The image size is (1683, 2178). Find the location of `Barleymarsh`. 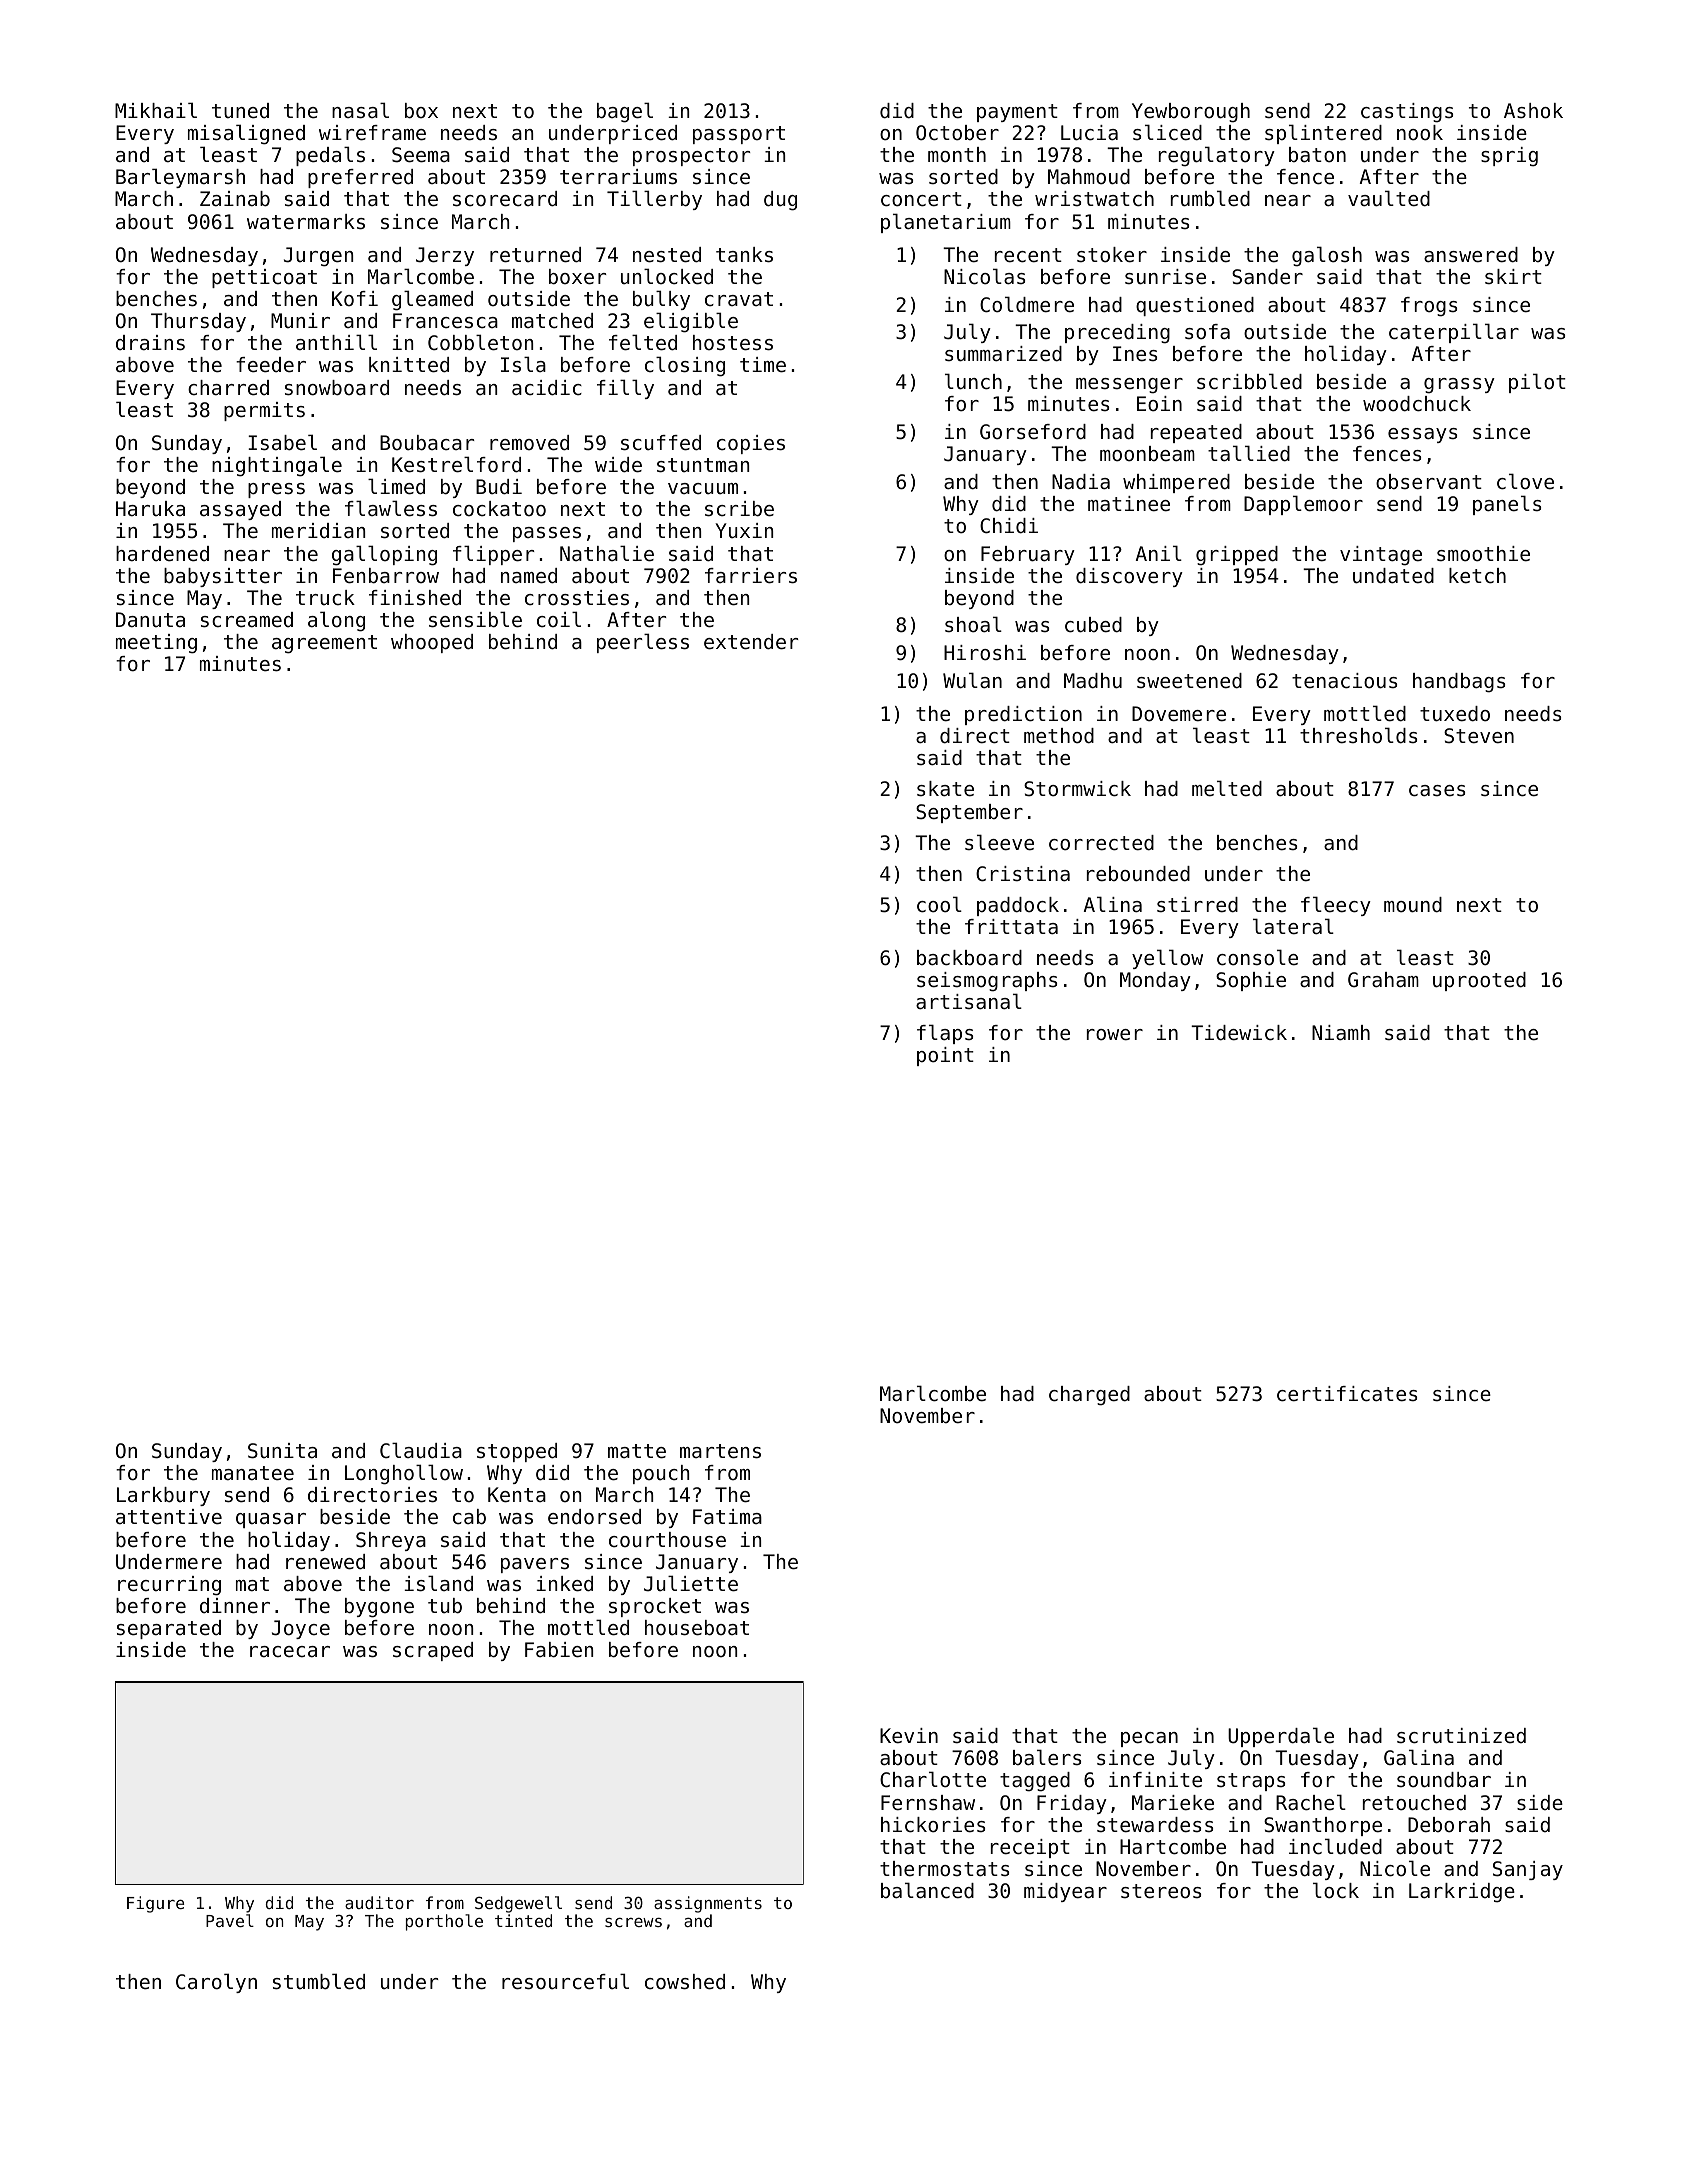

Barleymarsh is located at coordinates (180, 178).
